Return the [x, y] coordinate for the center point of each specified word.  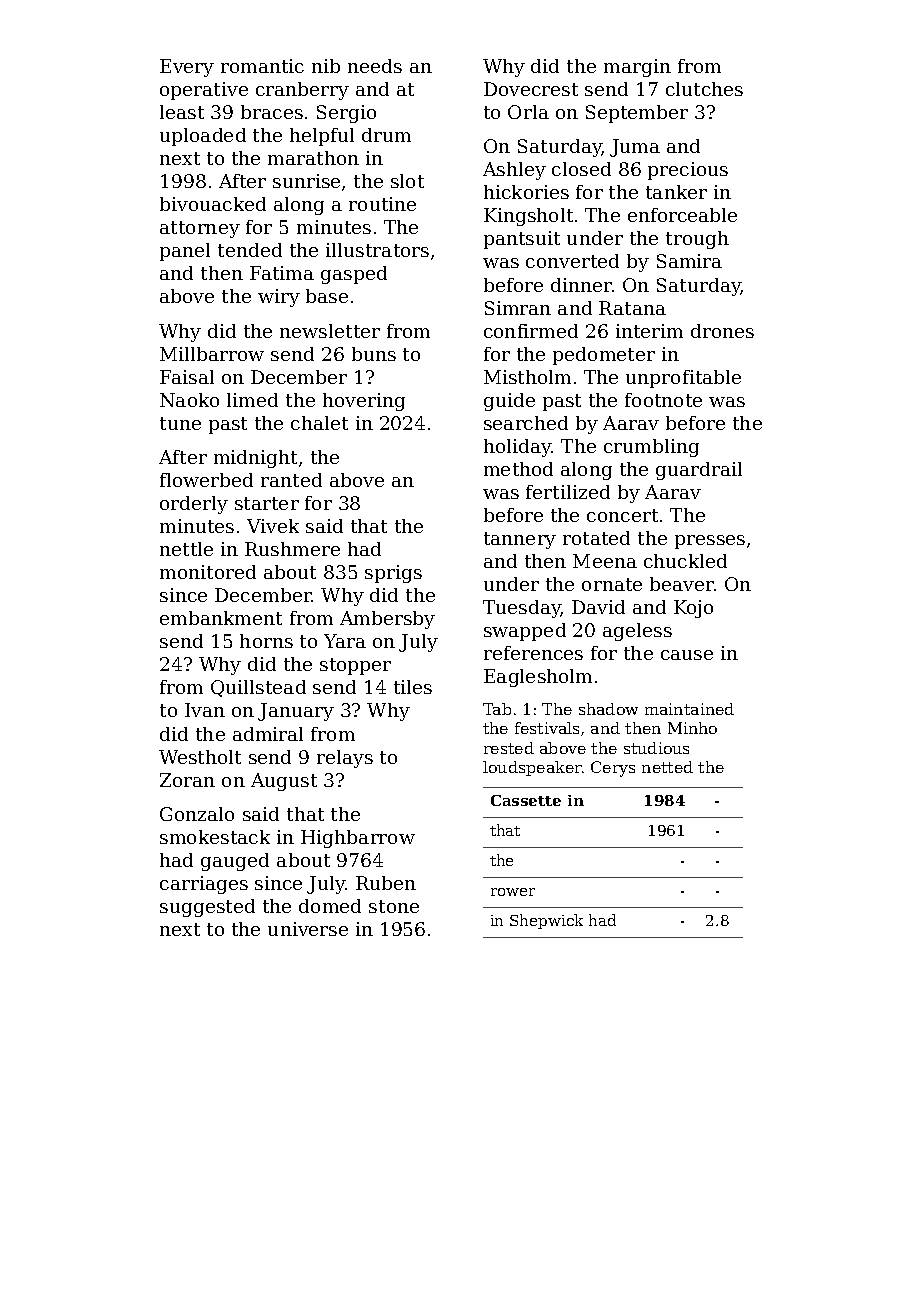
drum [386, 135]
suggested [207, 908]
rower [513, 892]
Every [187, 68]
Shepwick [546, 921]
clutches [704, 89]
